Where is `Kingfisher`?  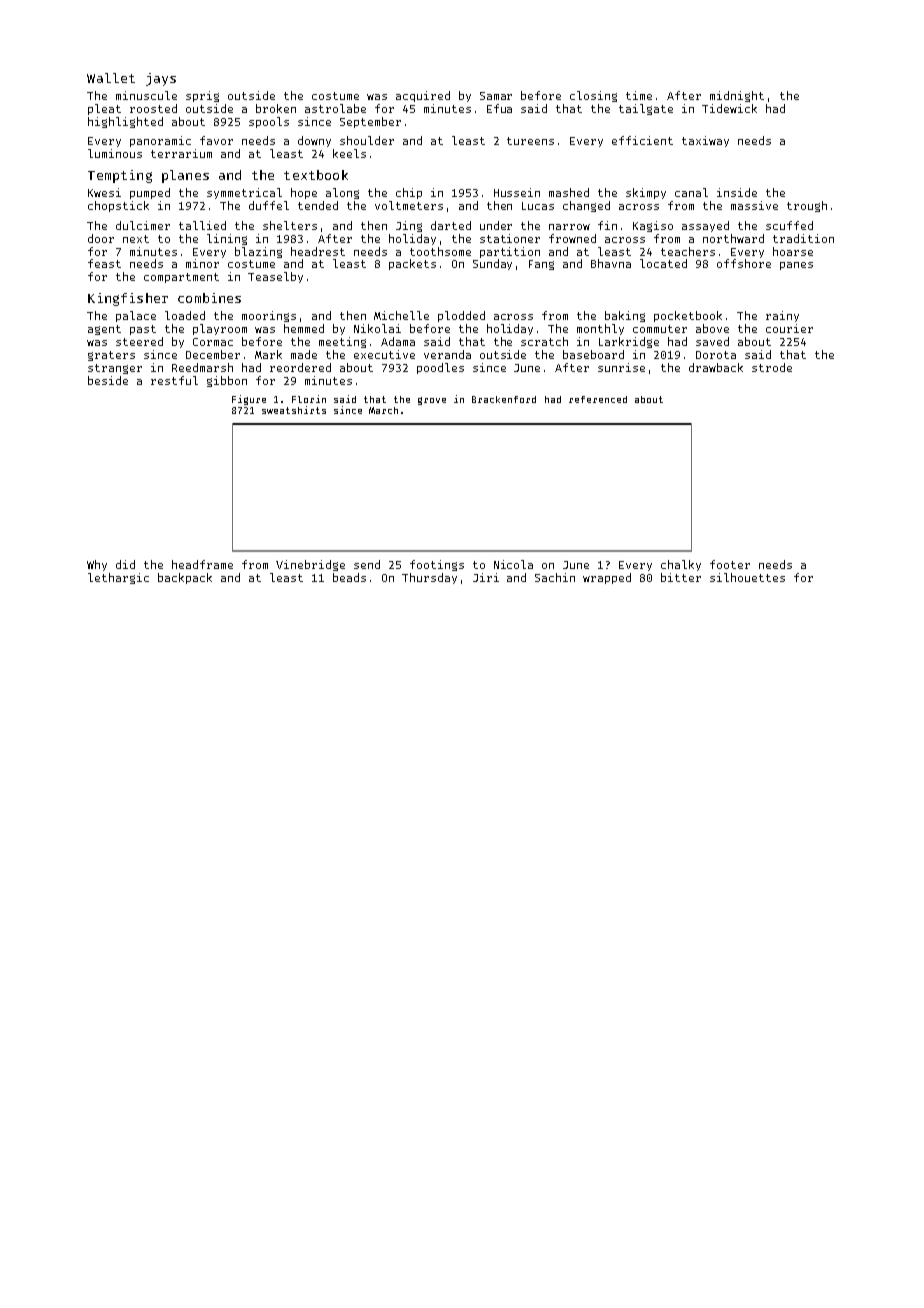 Kingfisher is located at coordinates (128, 299).
